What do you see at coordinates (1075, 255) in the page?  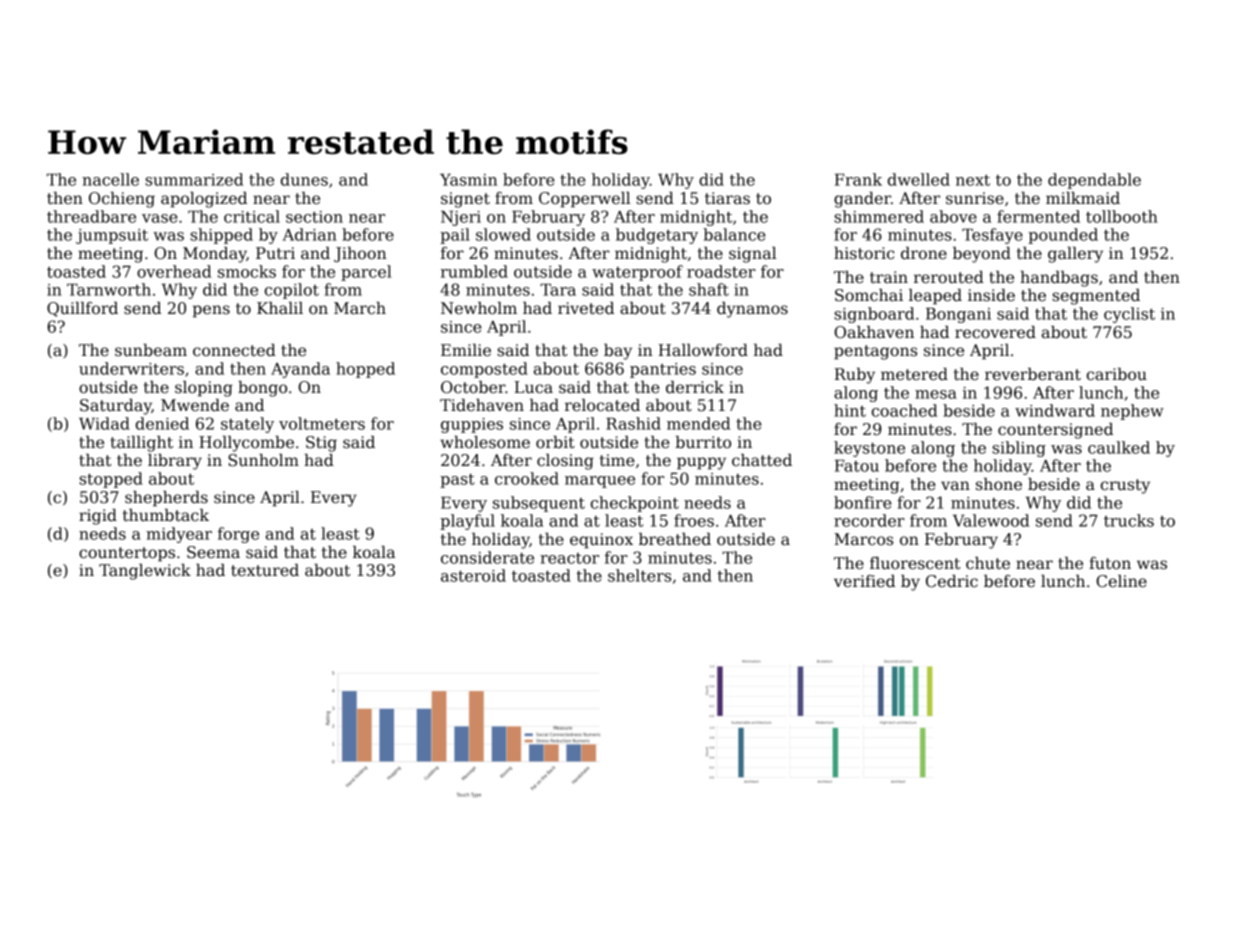 I see `gallery` at bounding box center [1075, 255].
